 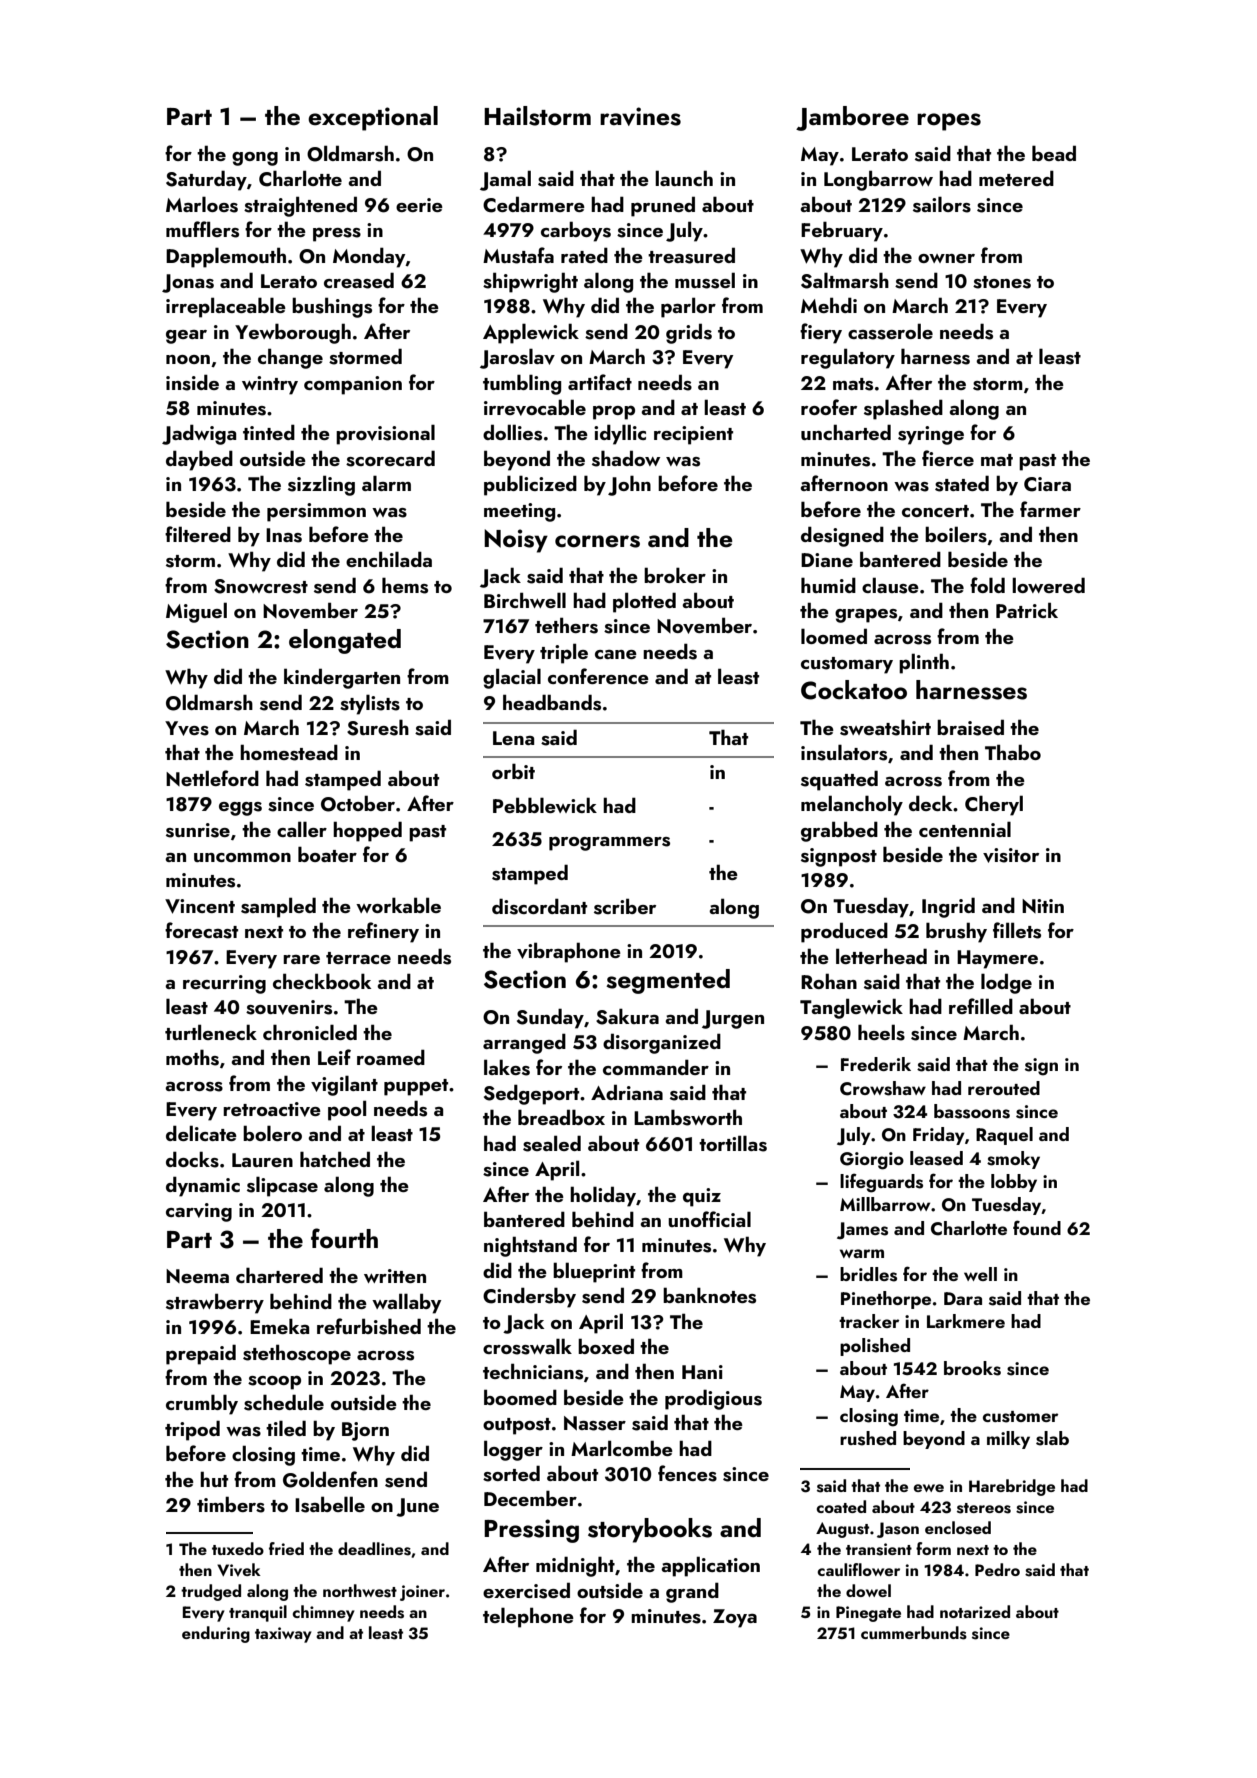 What do you see at coordinates (373, 118) in the document?
I see `exceptional` at bounding box center [373, 118].
